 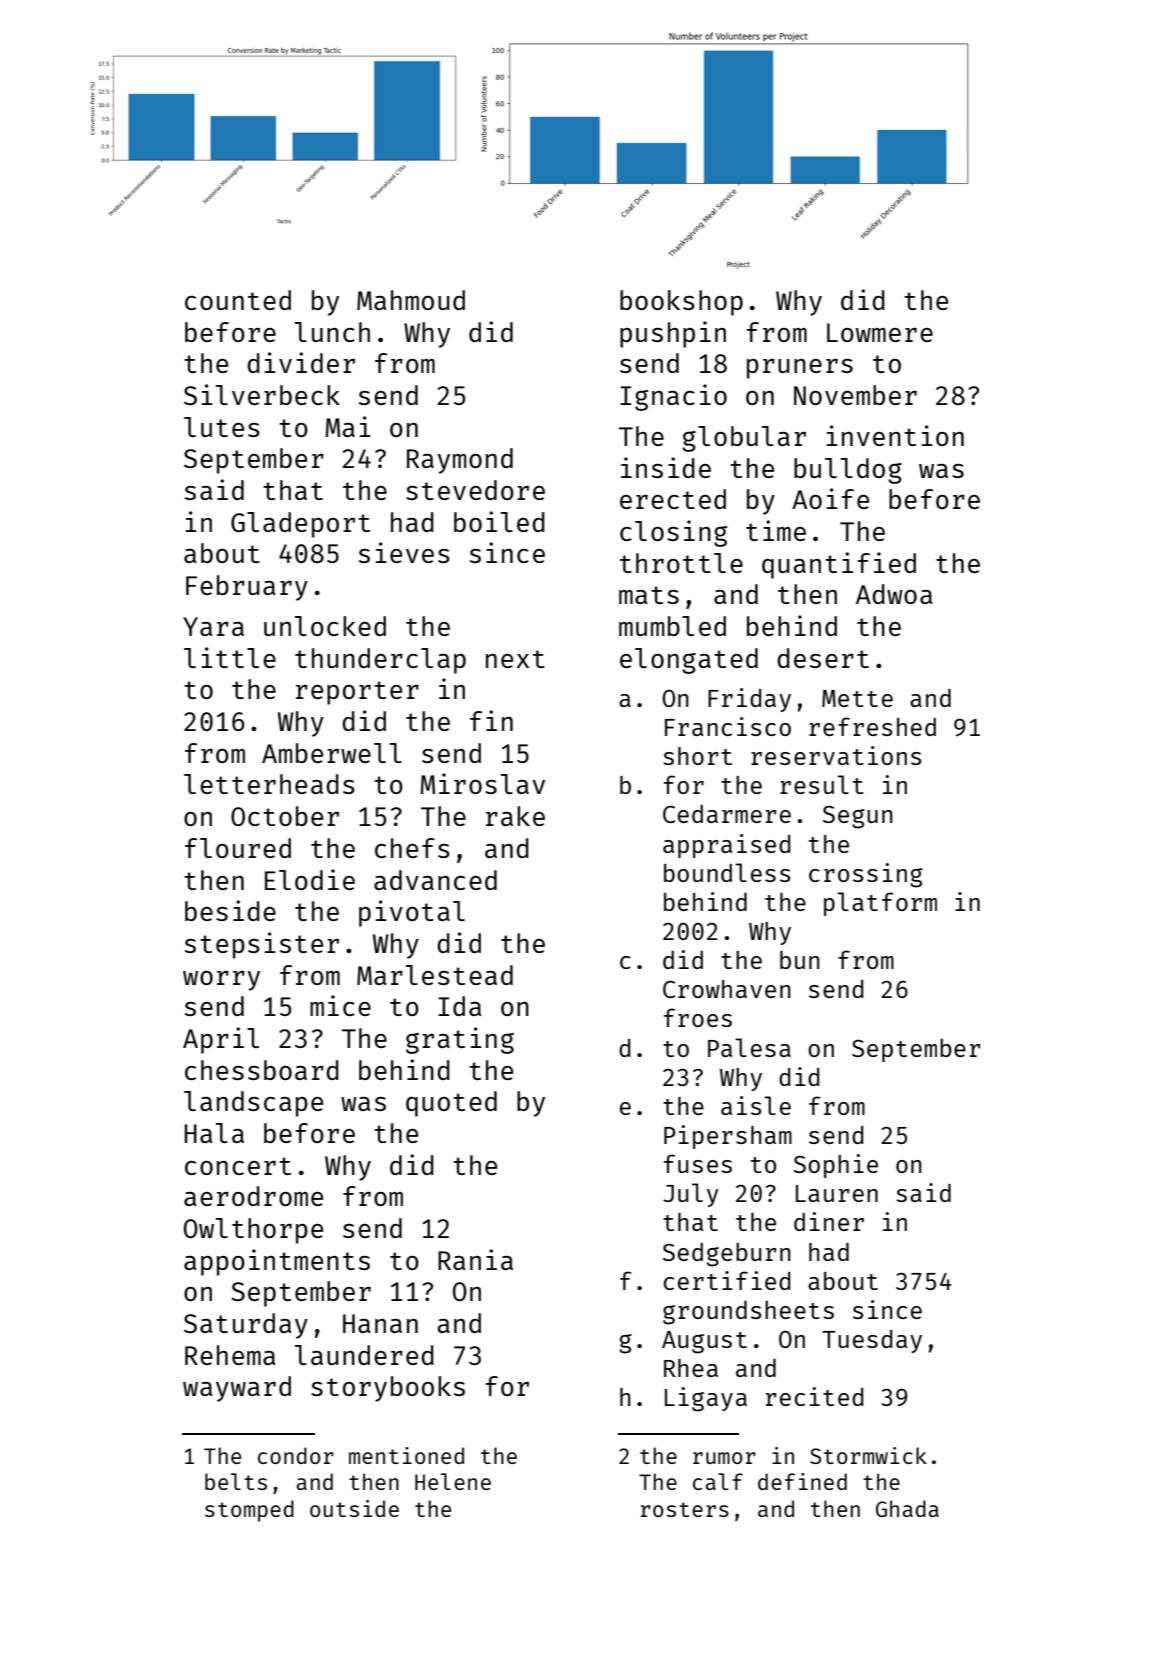 What do you see at coordinates (412, 848) in the document?
I see `chefs` at bounding box center [412, 848].
